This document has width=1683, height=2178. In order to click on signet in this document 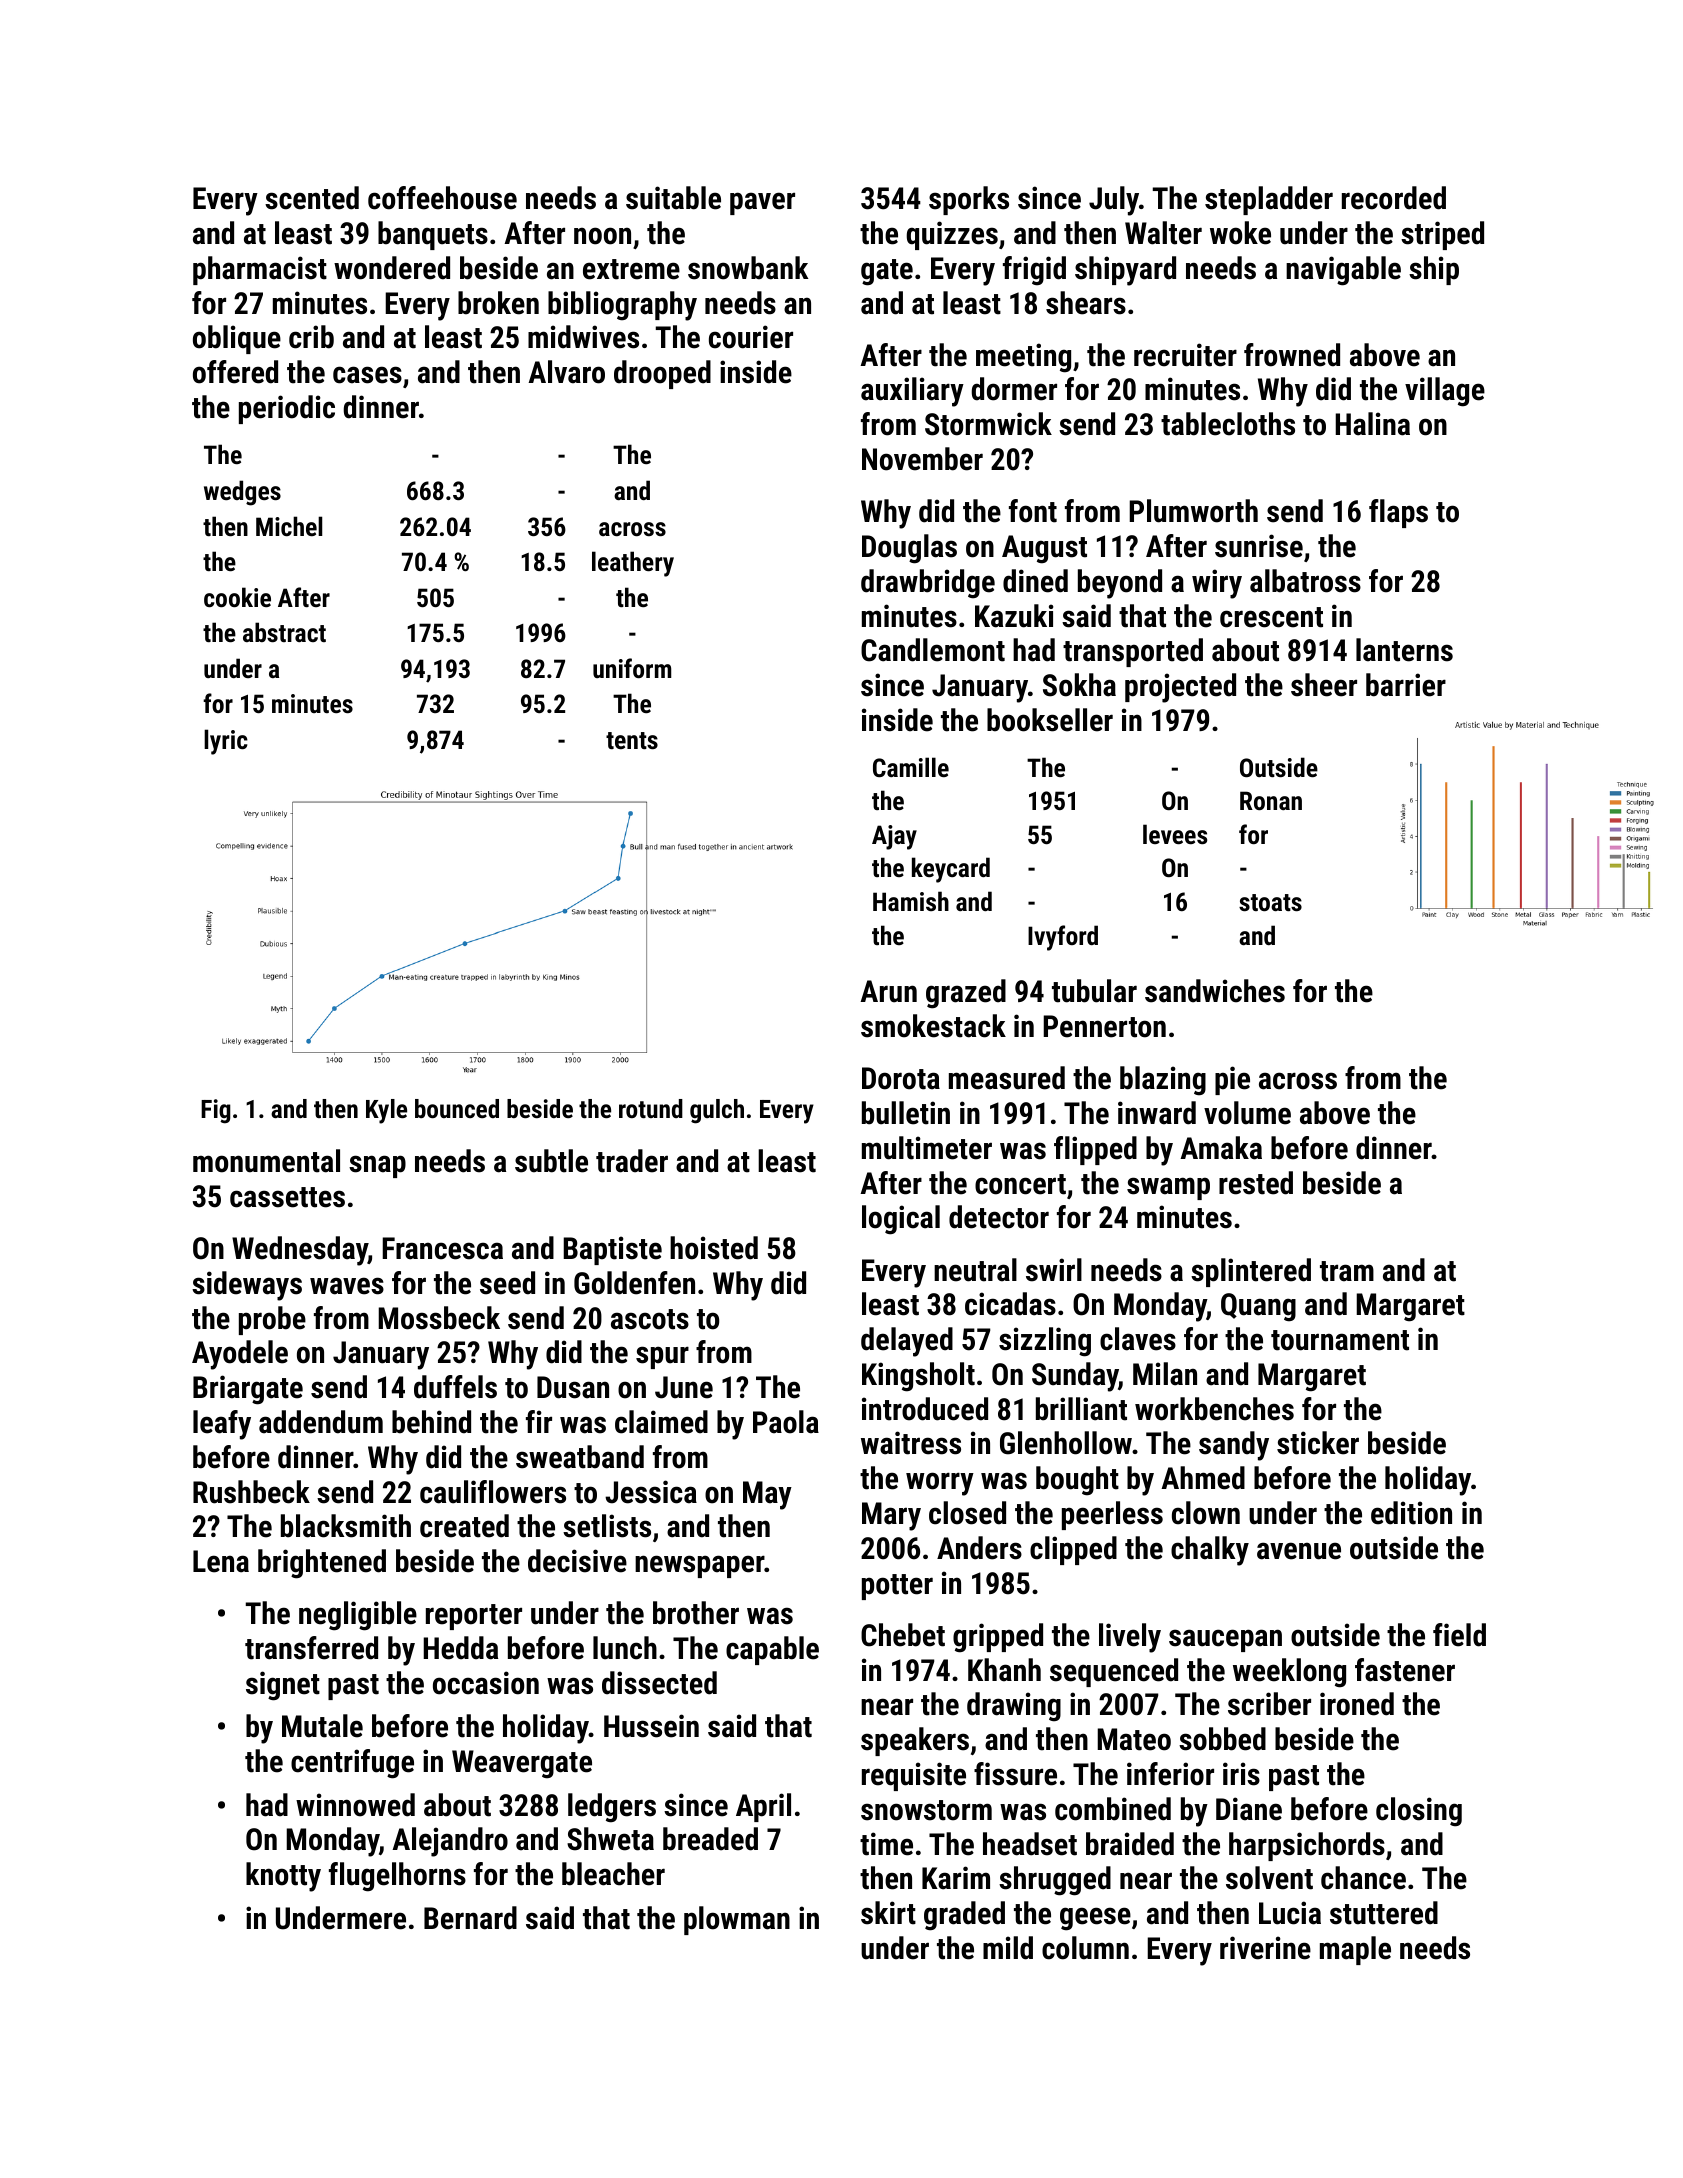, I will do `click(283, 1686)`.
